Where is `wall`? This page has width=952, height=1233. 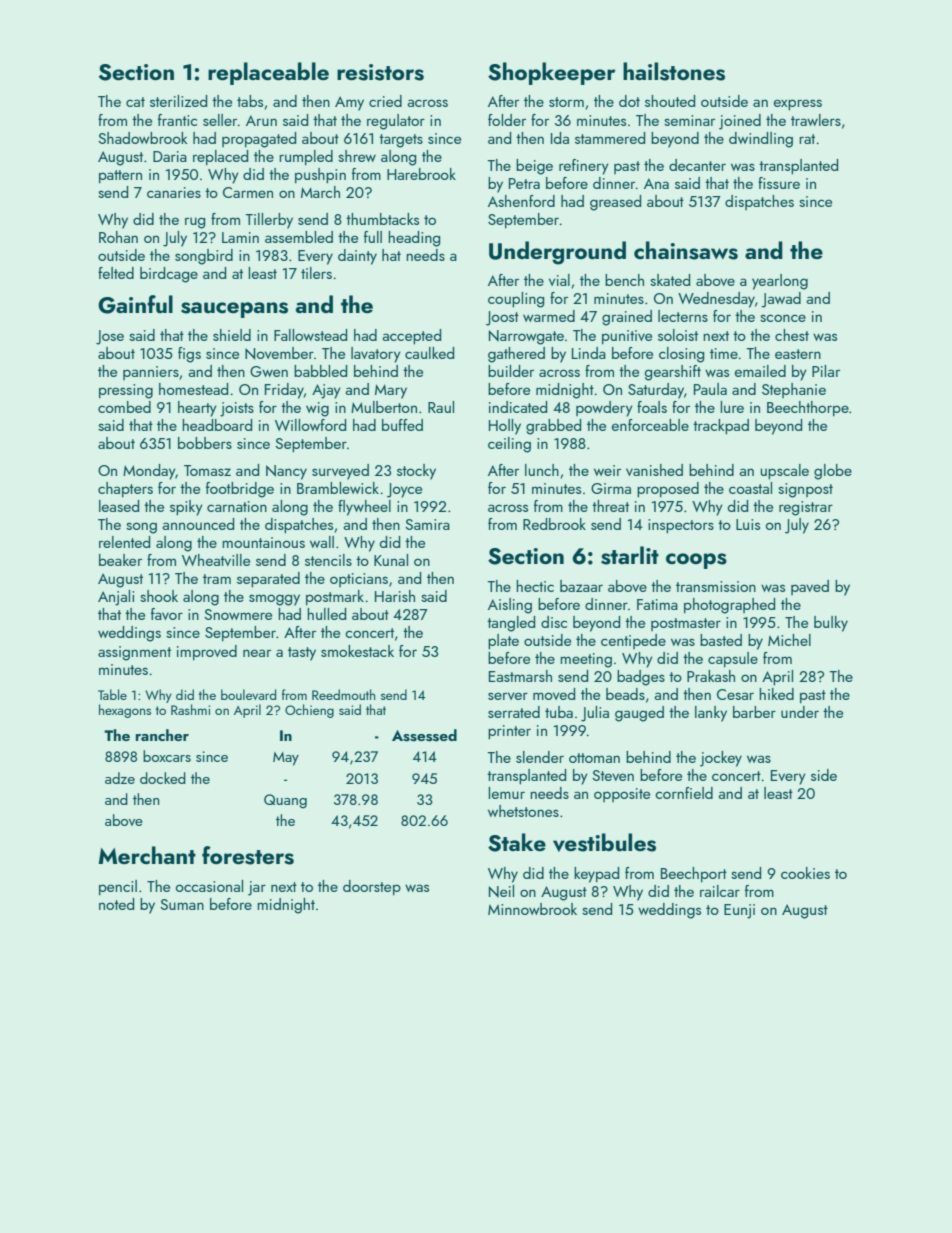
wall is located at coordinates (322, 542).
